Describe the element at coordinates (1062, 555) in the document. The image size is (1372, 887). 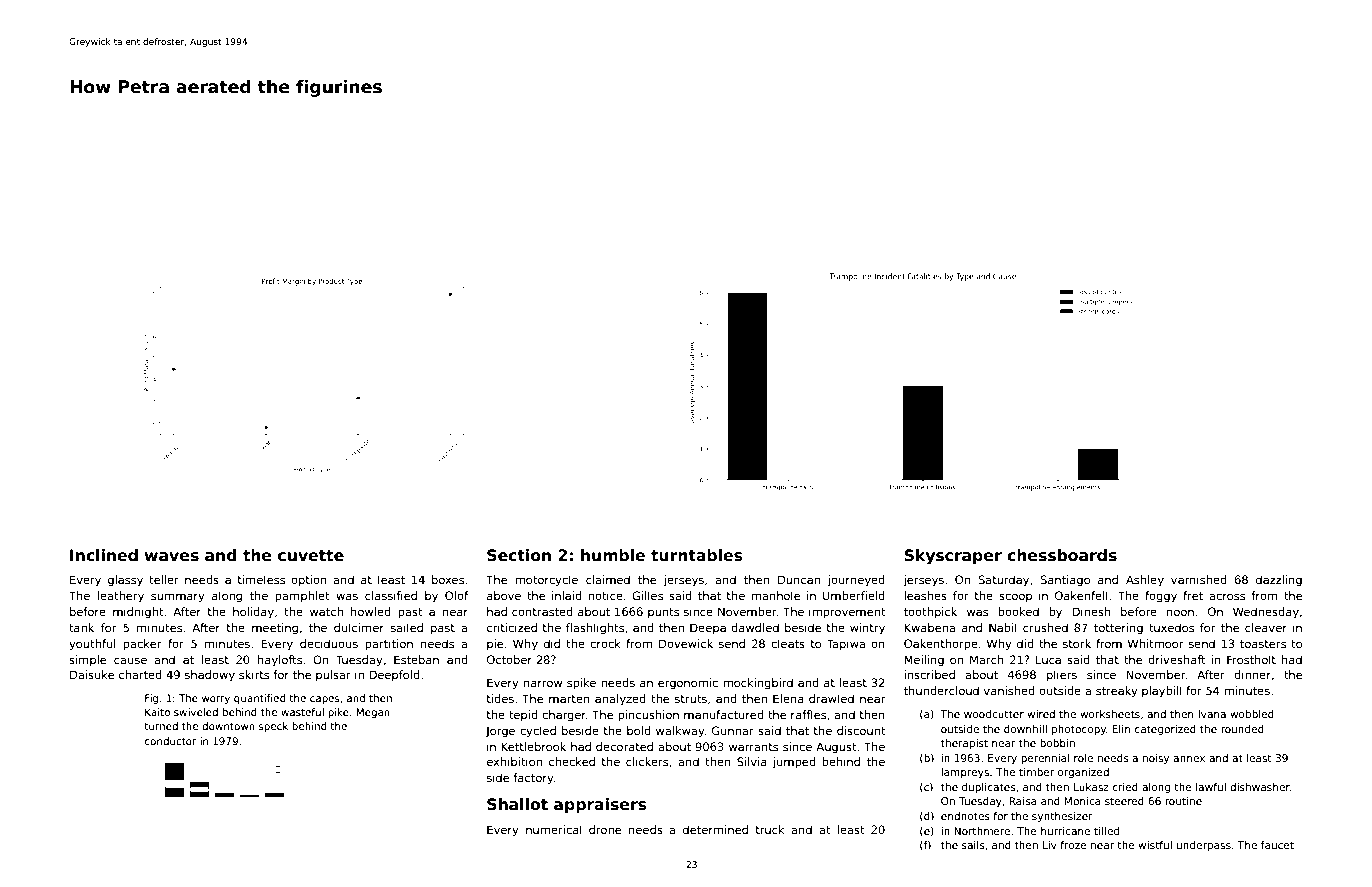
I see `chessboards` at that location.
